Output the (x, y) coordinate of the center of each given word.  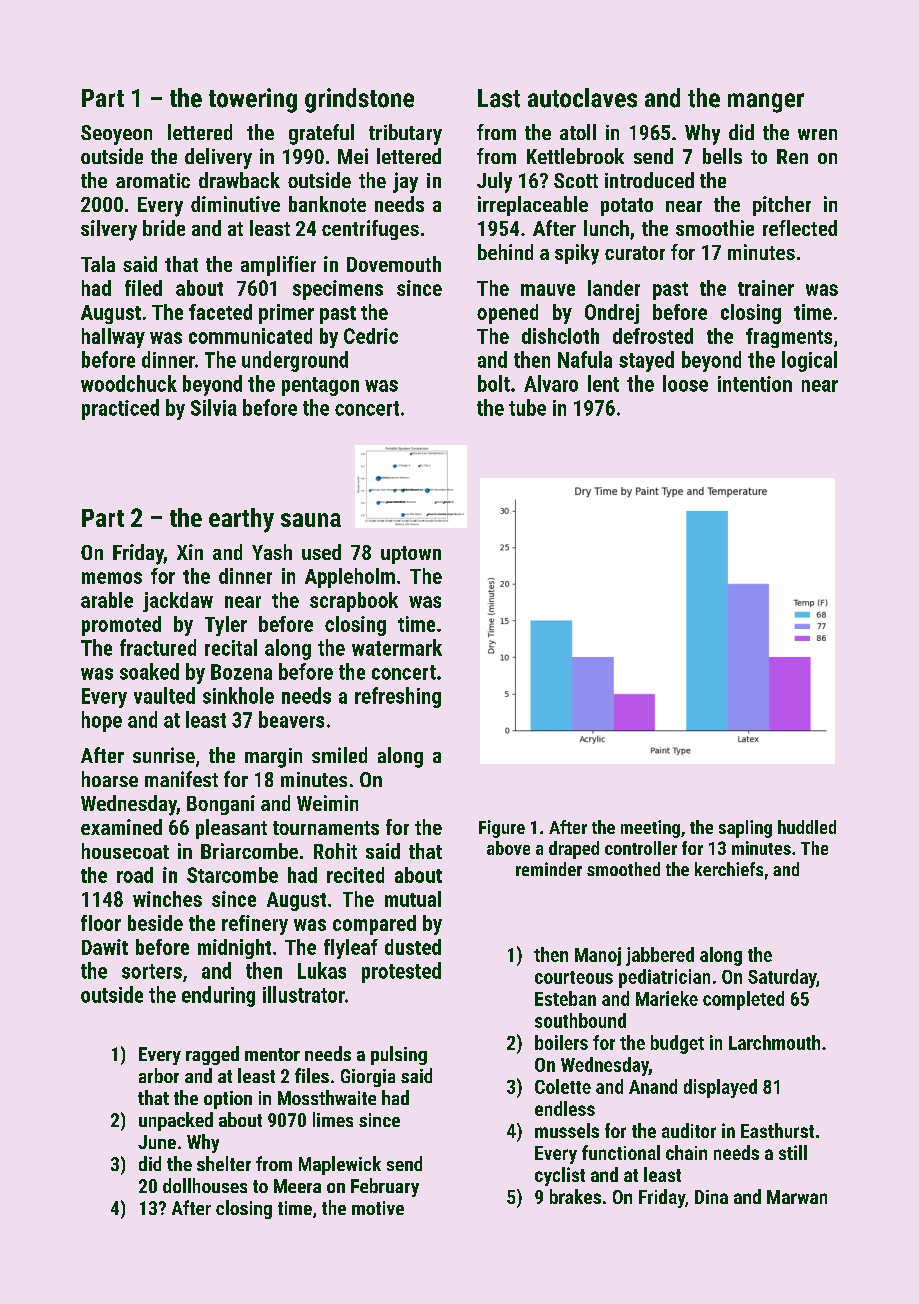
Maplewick (340, 1165)
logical (809, 361)
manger (766, 103)
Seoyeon (116, 135)
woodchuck (129, 383)
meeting (650, 829)
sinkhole (238, 695)
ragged (212, 1055)
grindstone (359, 100)
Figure (502, 829)
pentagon (320, 386)
